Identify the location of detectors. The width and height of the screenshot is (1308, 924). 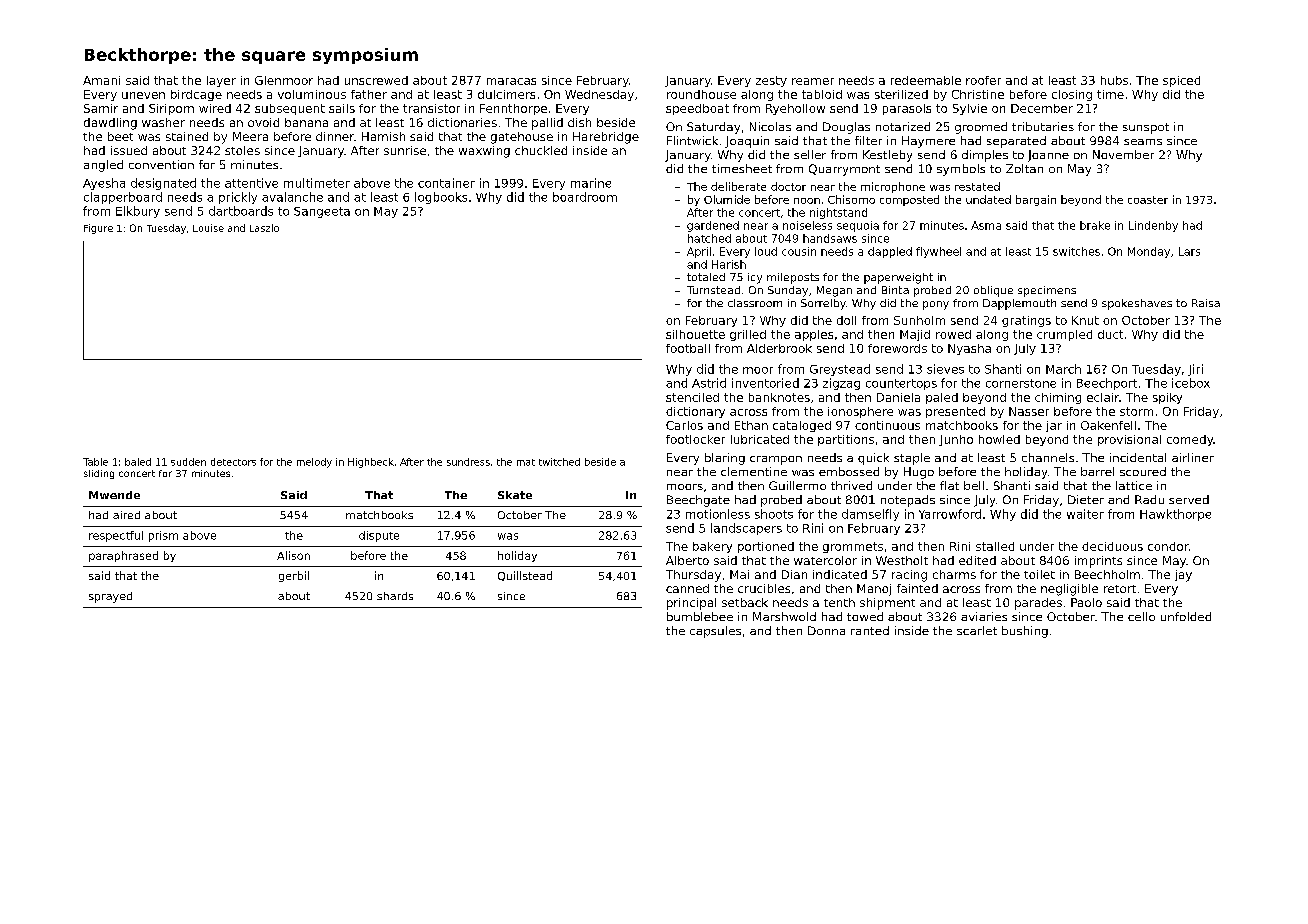
(233, 462).
